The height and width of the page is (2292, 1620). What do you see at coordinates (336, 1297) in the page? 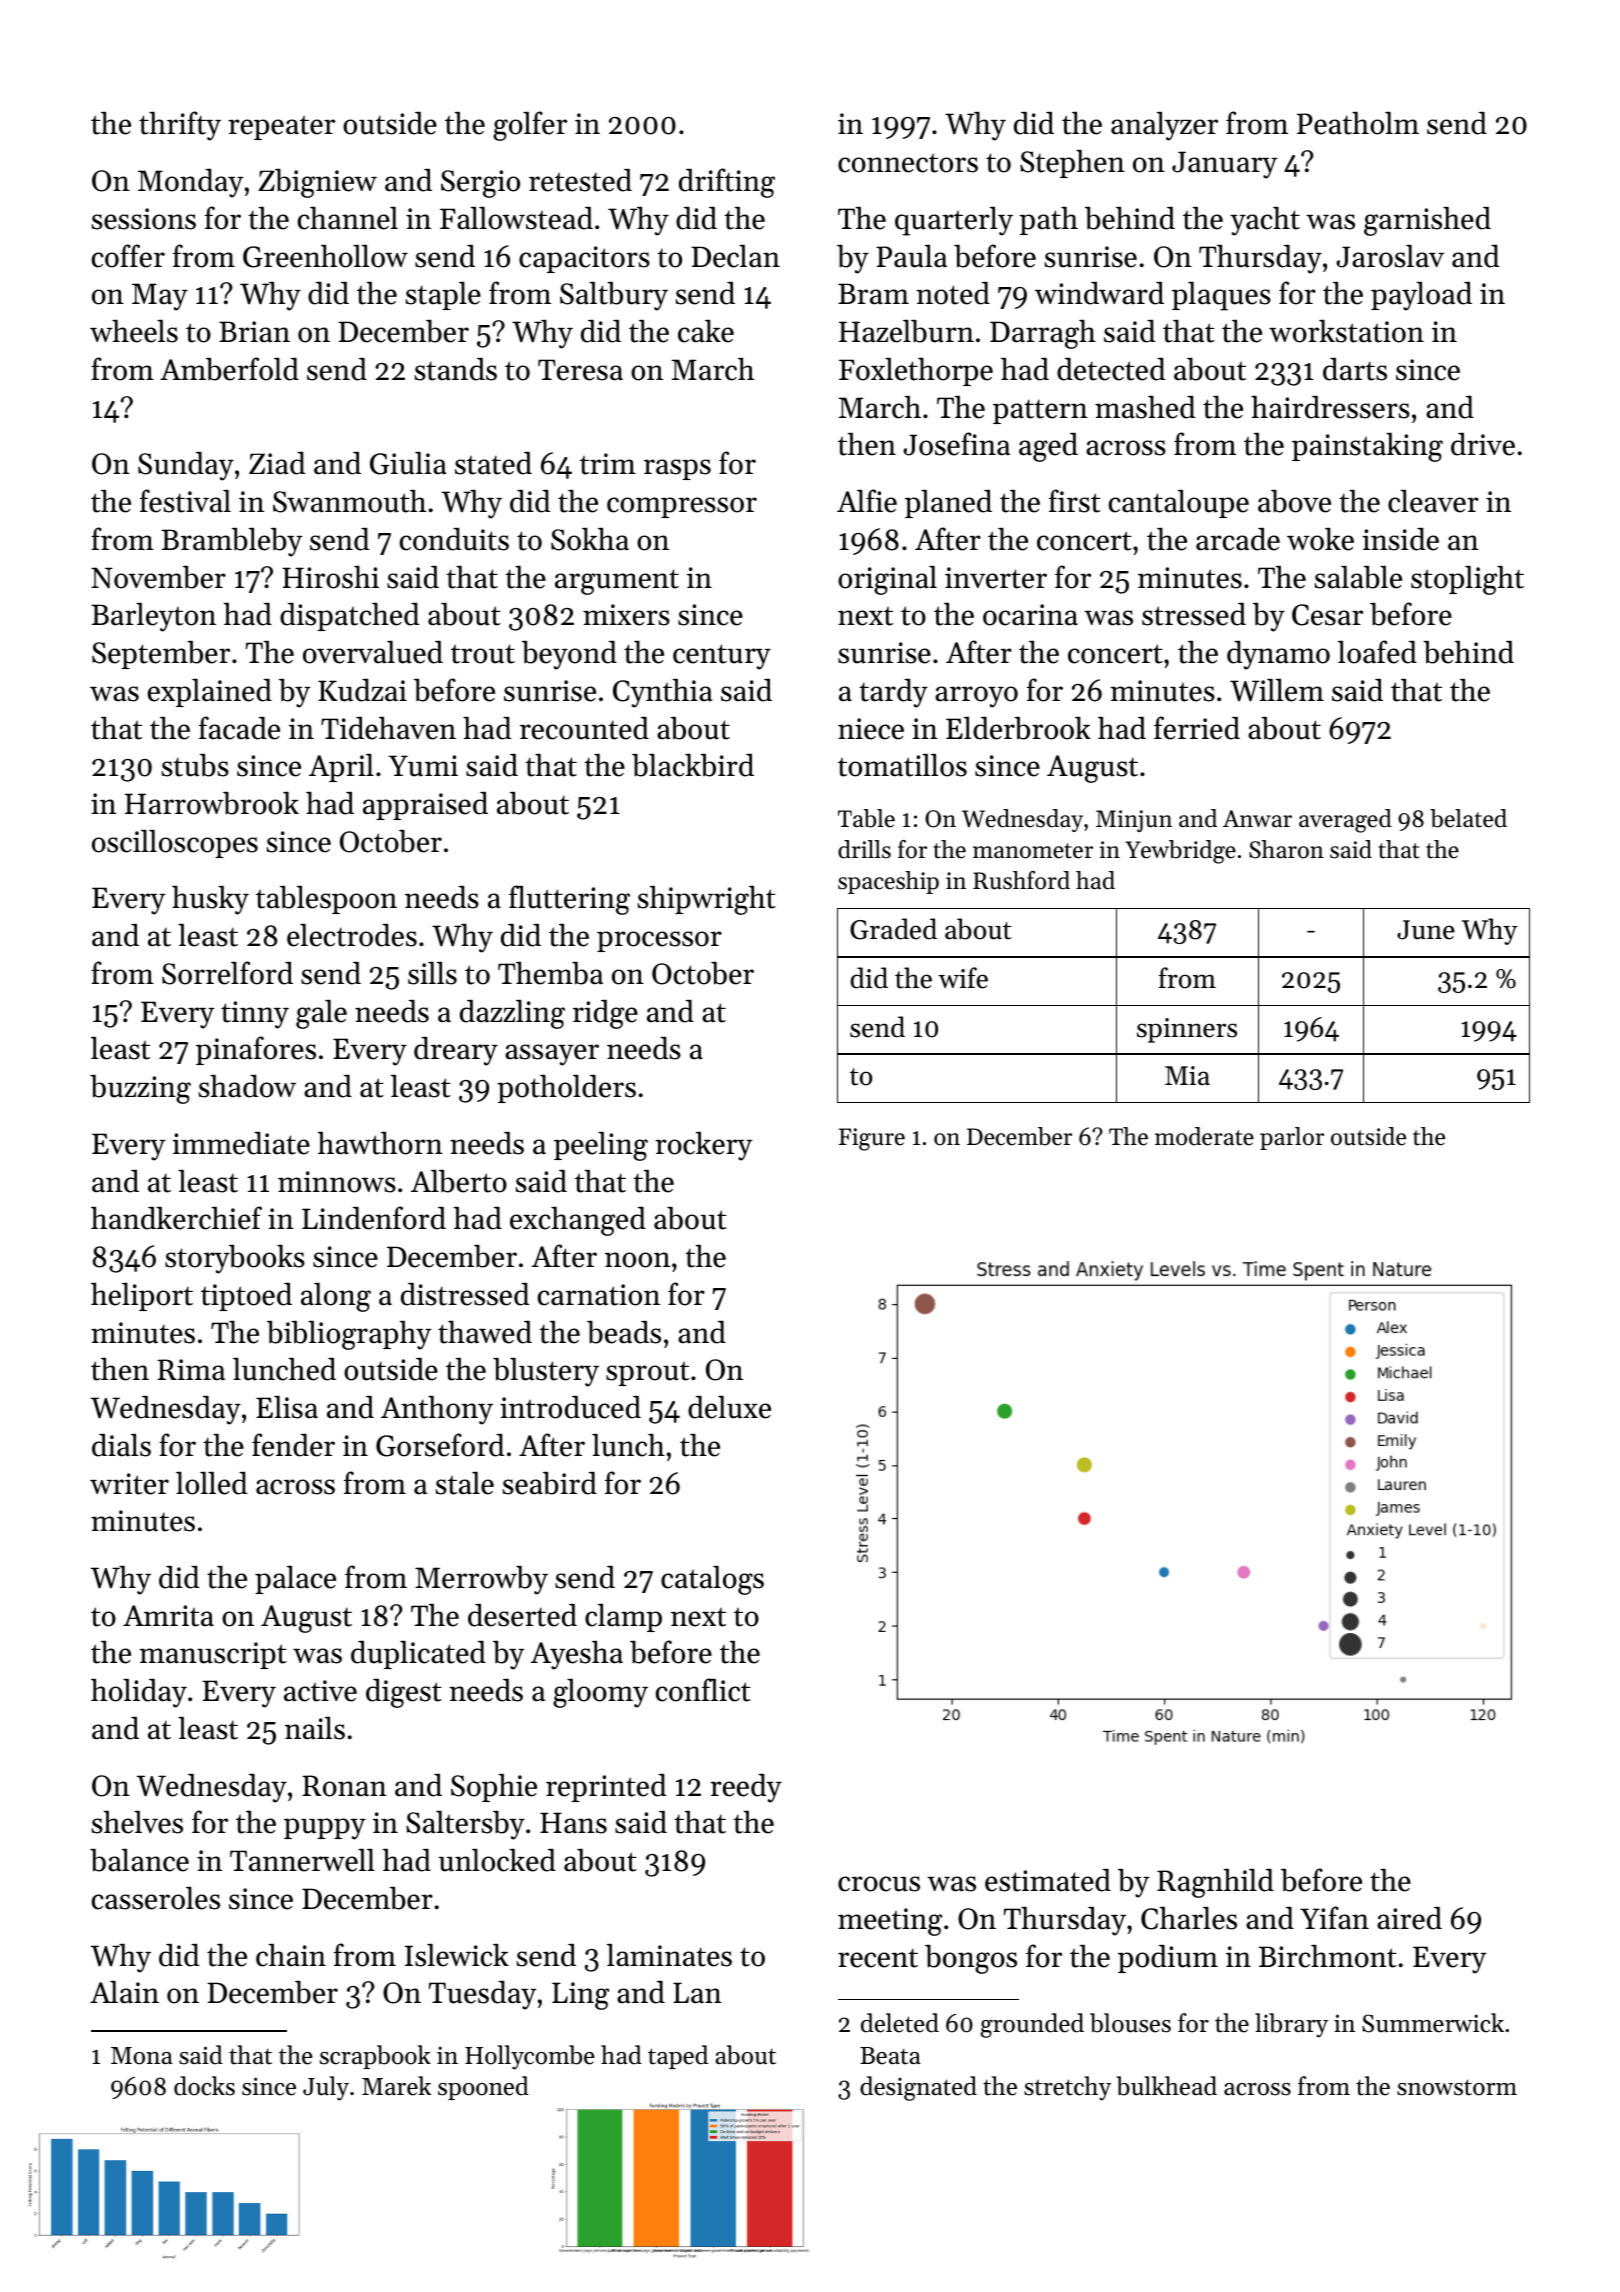
I see `along` at bounding box center [336, 1297].
